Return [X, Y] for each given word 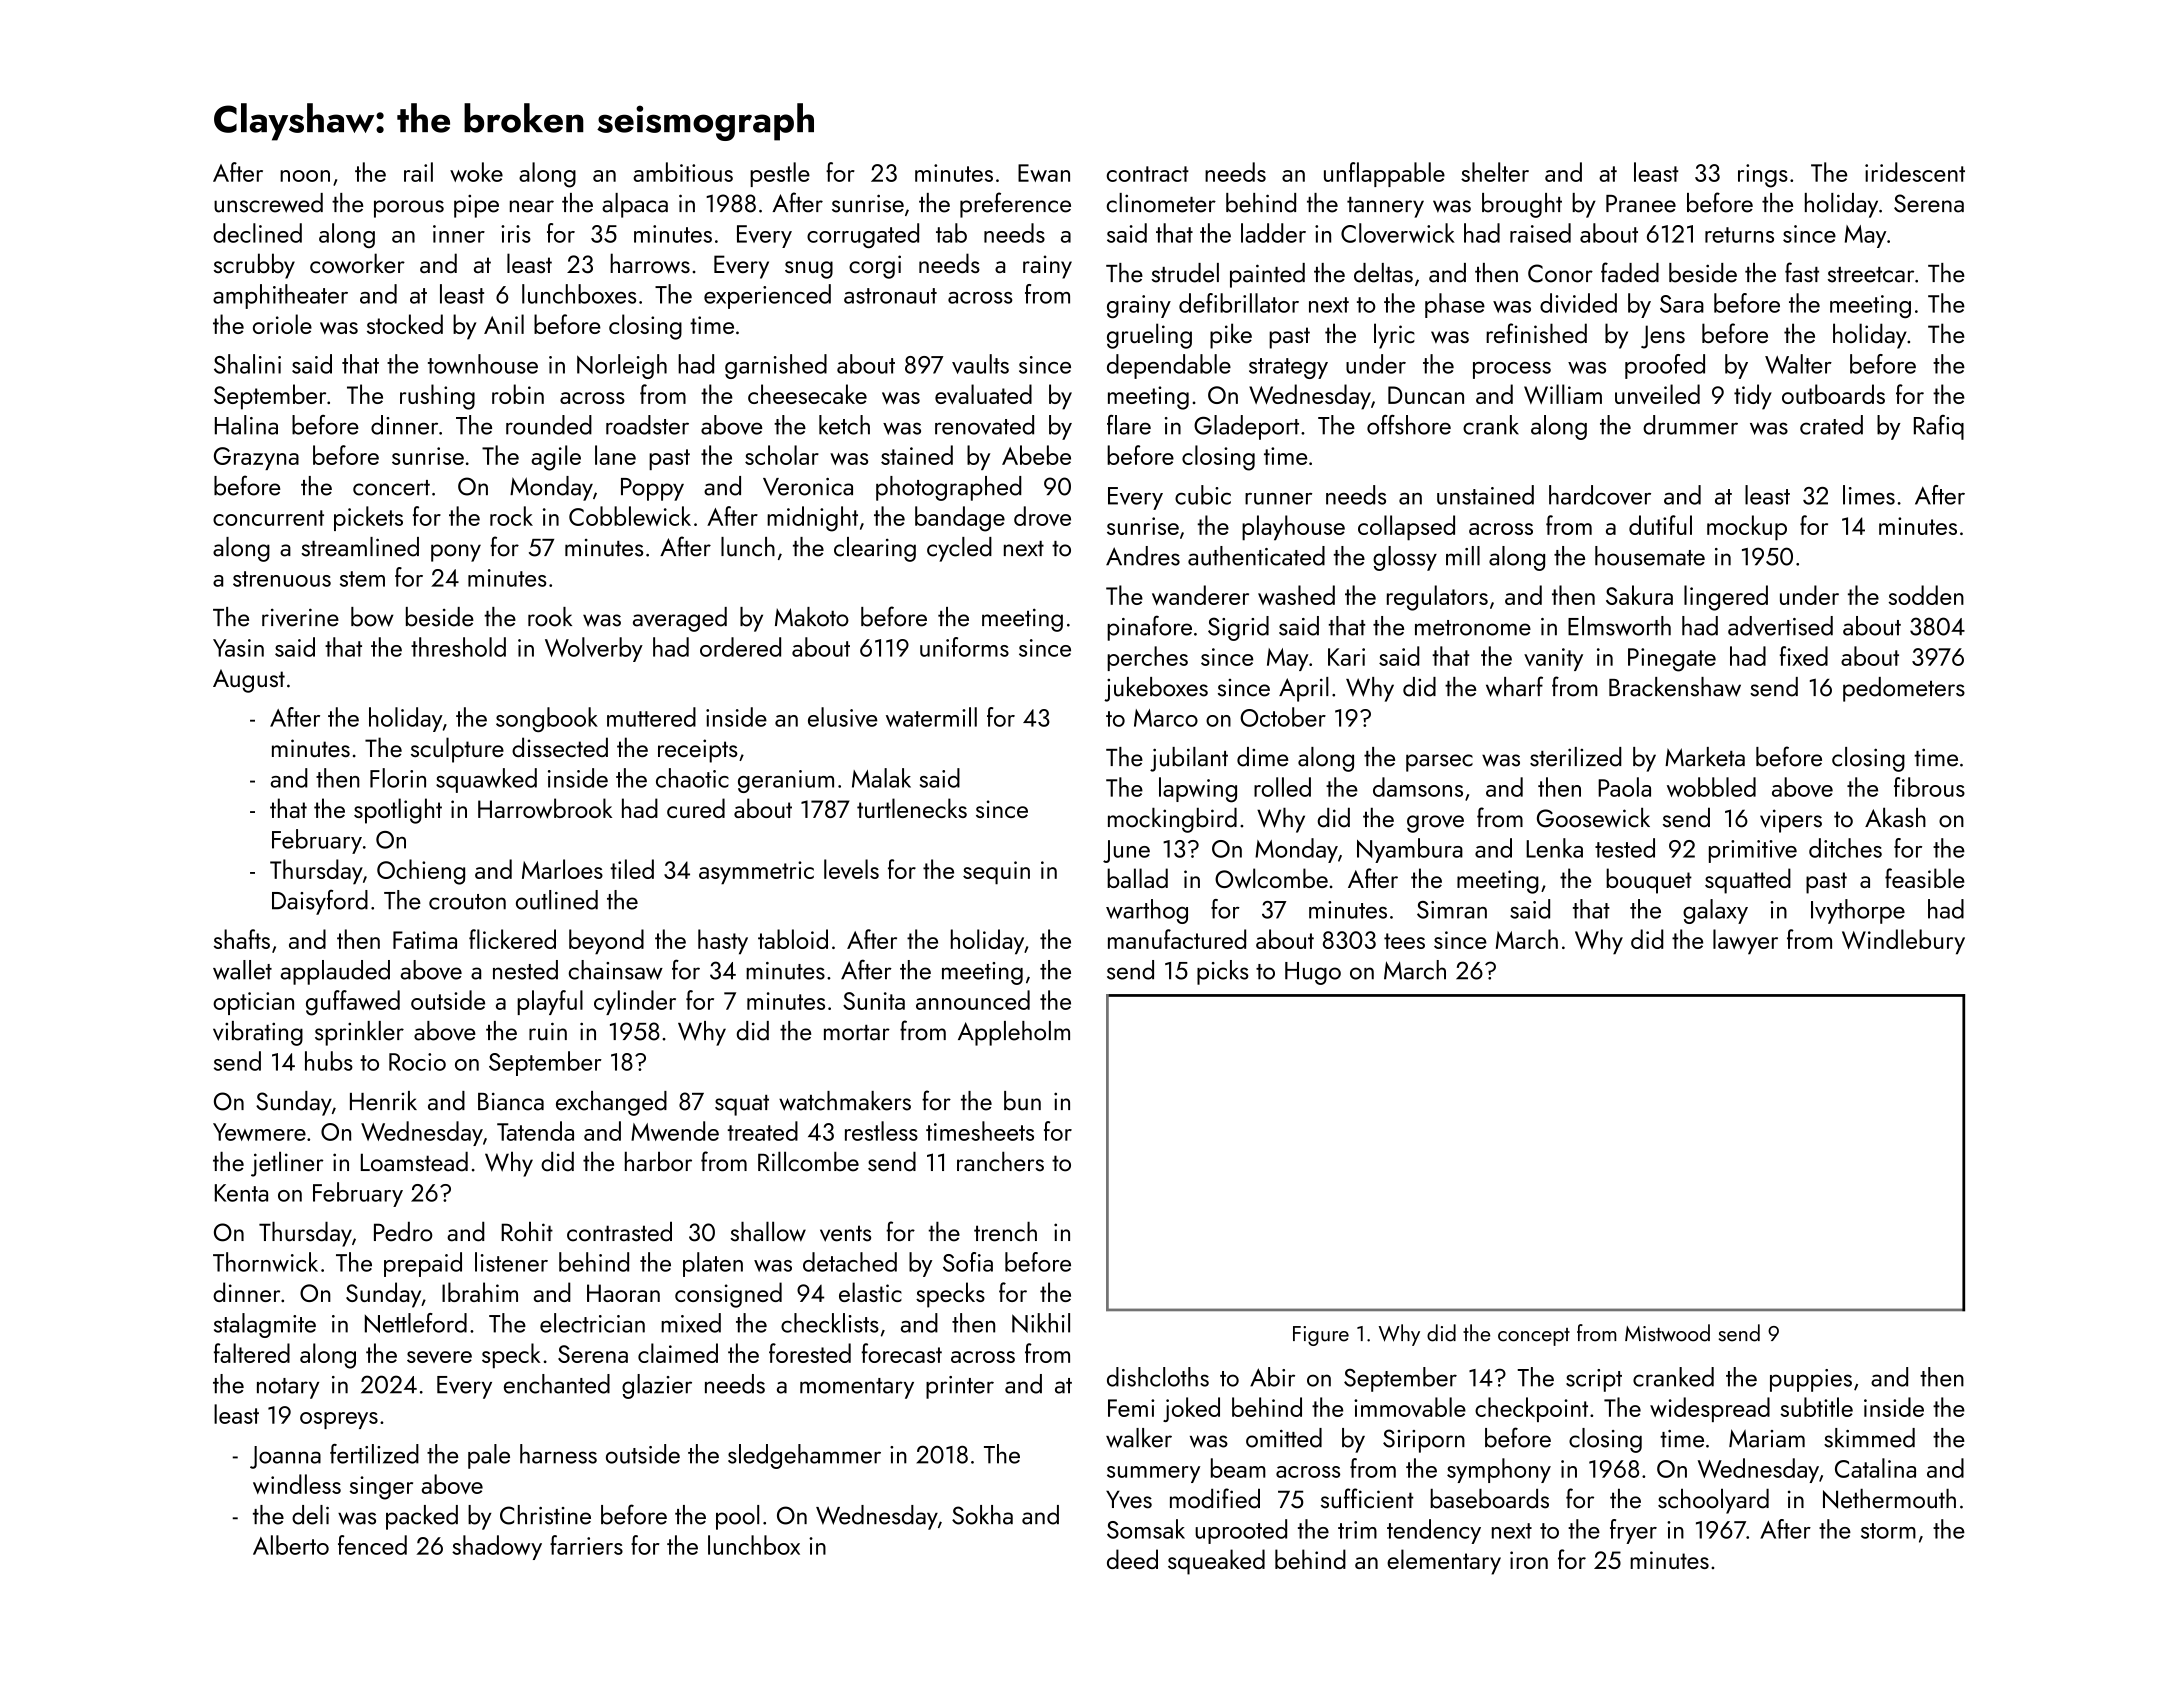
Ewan [1044, 173]
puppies [1811, 1380]
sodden [1926, 595]
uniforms [964, 647]
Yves [1129, 1499]
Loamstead [414, 1162]
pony [456, 553]
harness [558, 1454]
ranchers [1000, 1162]
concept [1534, 1337]
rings [1763, 176]
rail [418, 172]
